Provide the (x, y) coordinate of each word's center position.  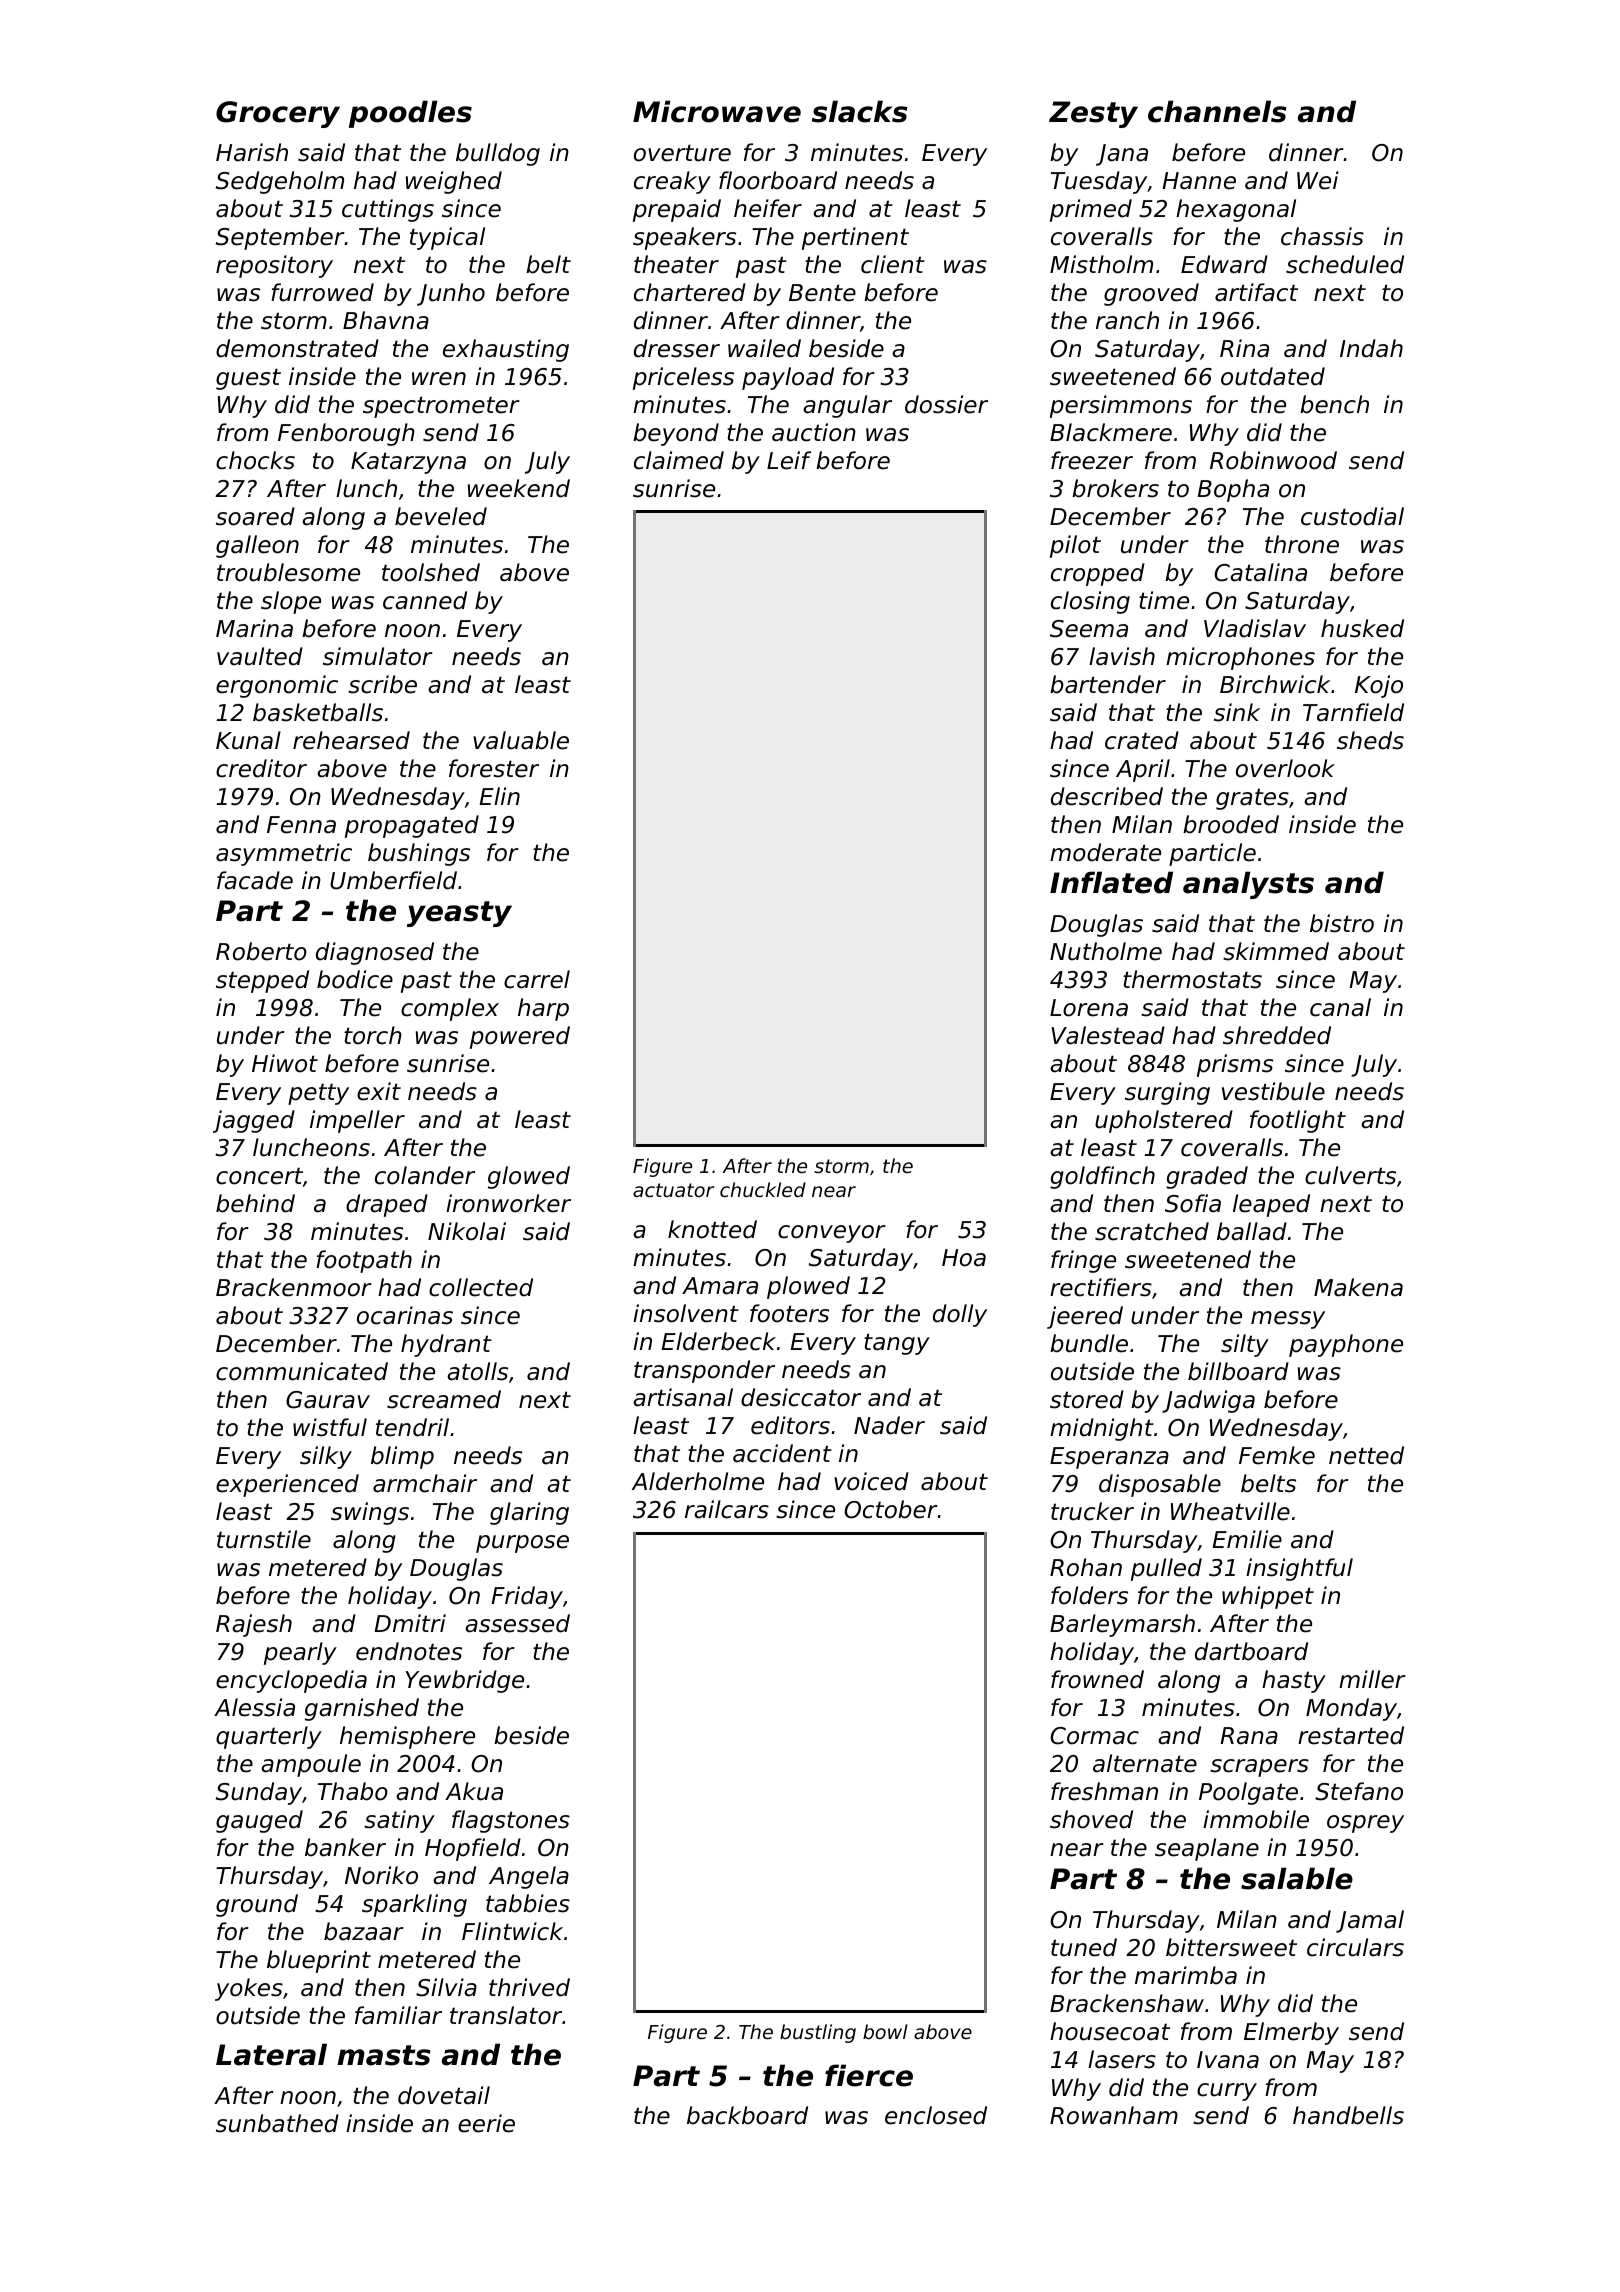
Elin (499, 796)
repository (274, 266)
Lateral (271, 2054)
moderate (1105, 852)
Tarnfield (1353, 712)
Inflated (1111, 882)
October (891, 1509)
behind (255, 1203)
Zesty (1093, 114)
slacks (860, 111)
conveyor (832, 1234)
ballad (1252, 1231)
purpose (522, 1544)
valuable (521, 740)
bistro (1342, 923)
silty (1245, 1345)
